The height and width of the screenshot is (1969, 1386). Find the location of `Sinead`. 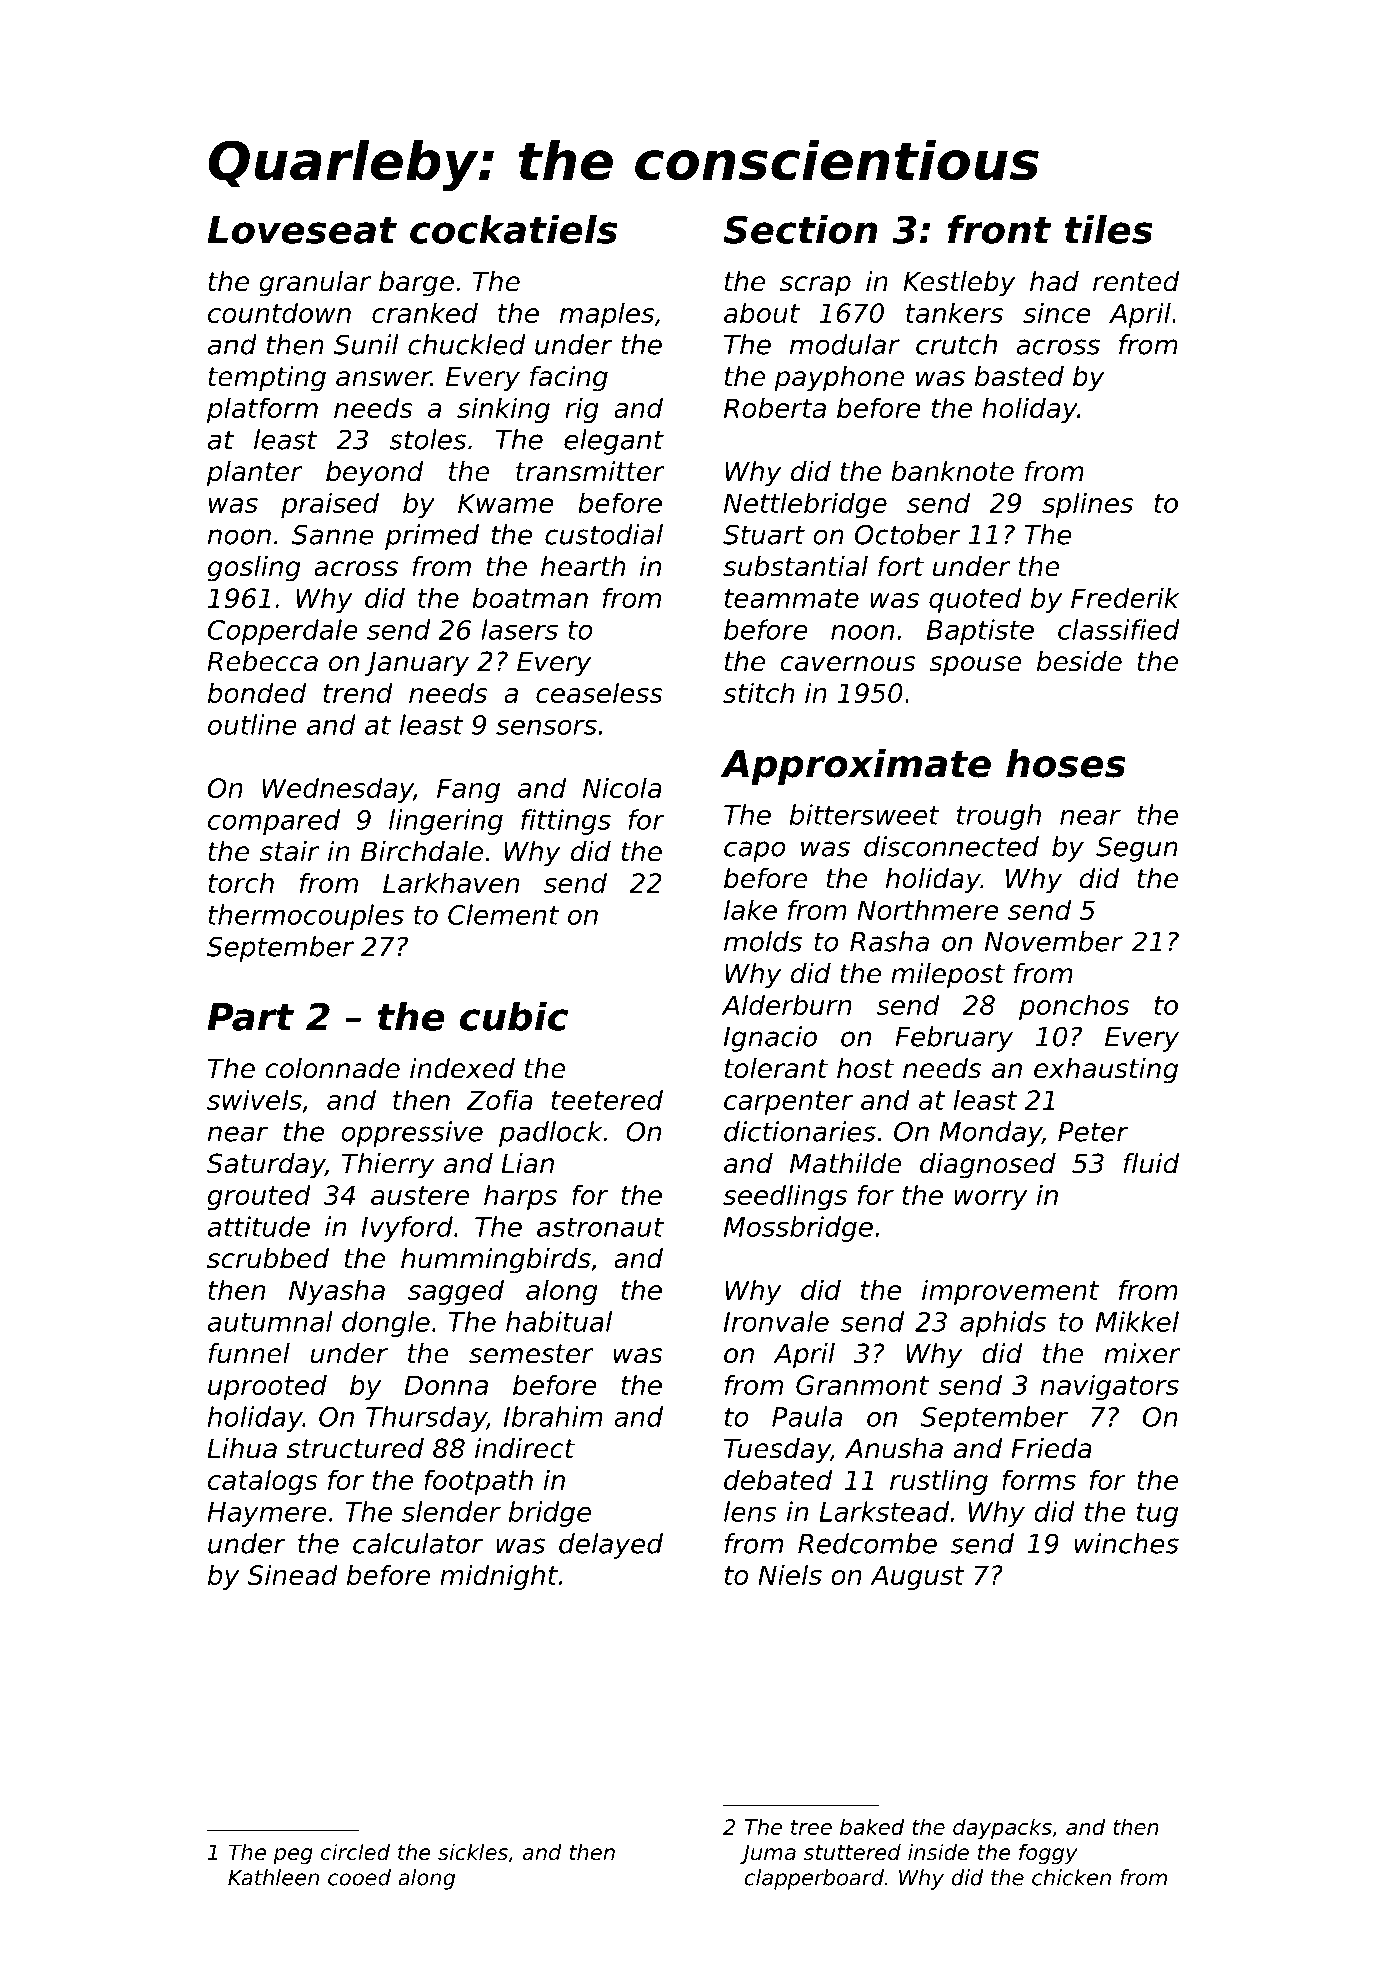

Sinead is located at coordinates (292, 1574).
